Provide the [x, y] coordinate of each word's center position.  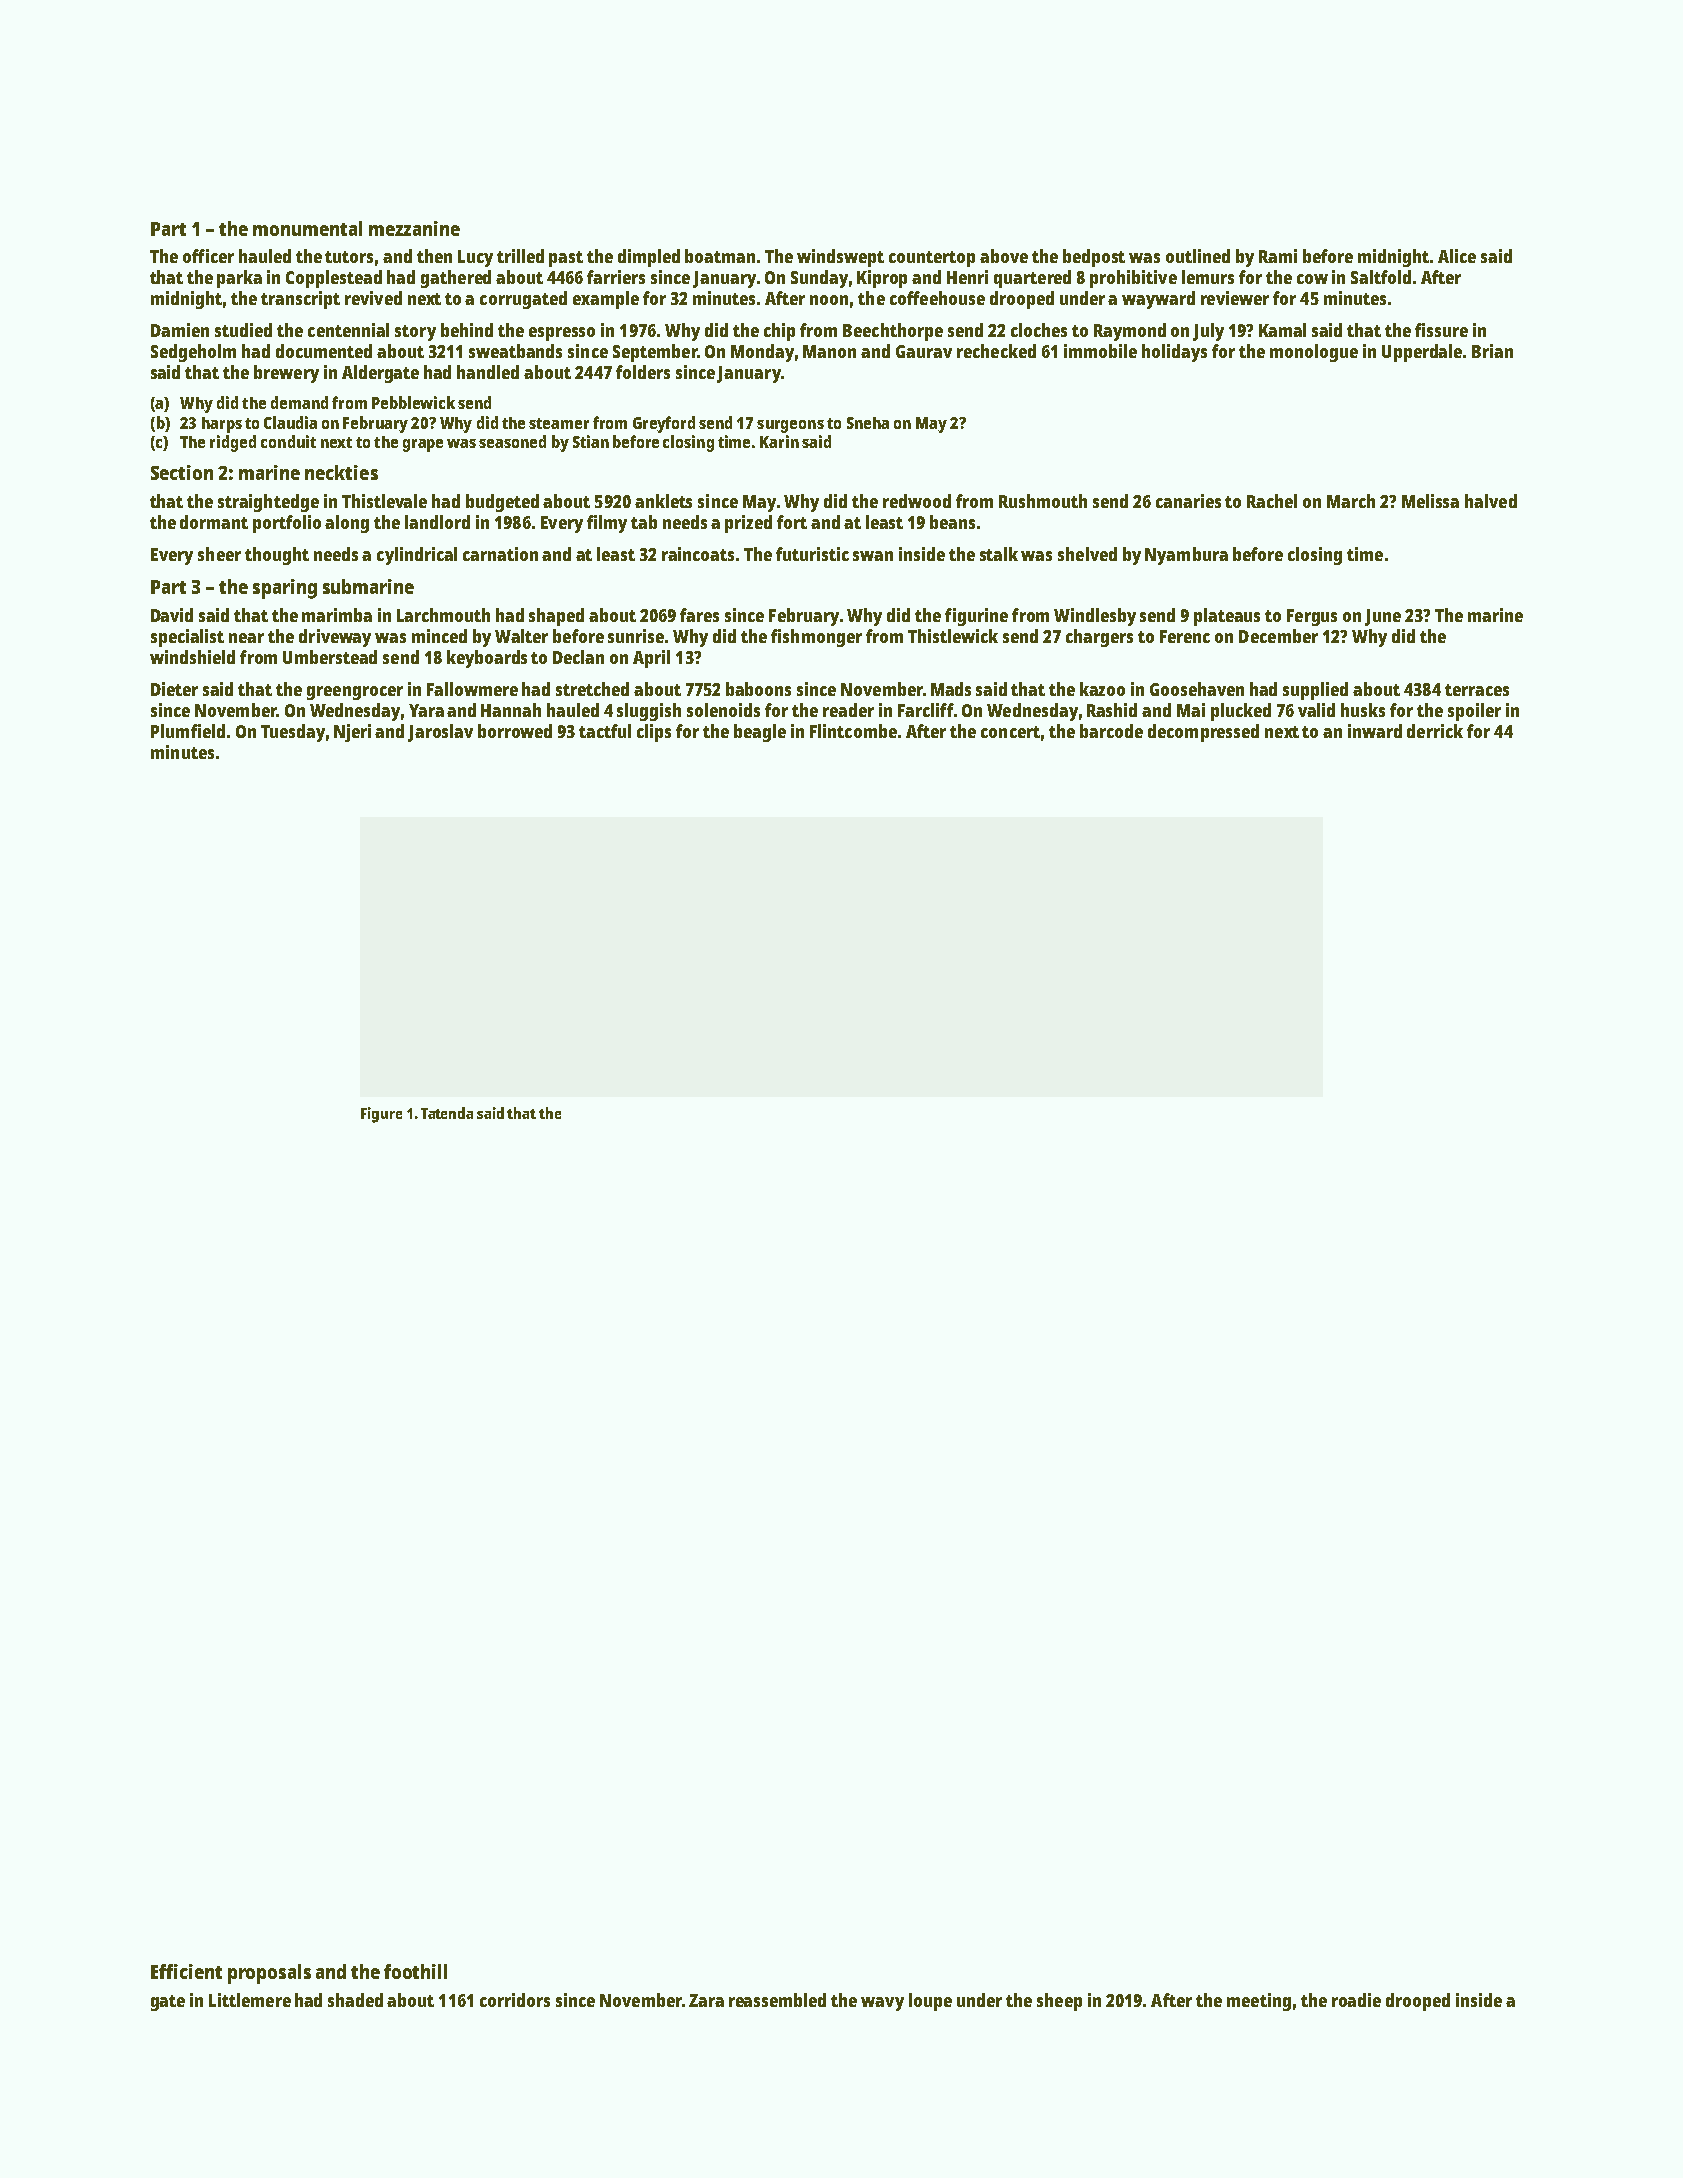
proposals [269, 1974]
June [1383, 617]
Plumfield [188, 731]
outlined [1198, 256]
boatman [720, 256]
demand [299, 402]
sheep [1059, 2002]
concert [1010, 732]
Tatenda [447, 1113]
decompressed [1203, 733]
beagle [760, 733]
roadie [1356, 2000]
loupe [930, 2002]
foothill [415, 1971]
